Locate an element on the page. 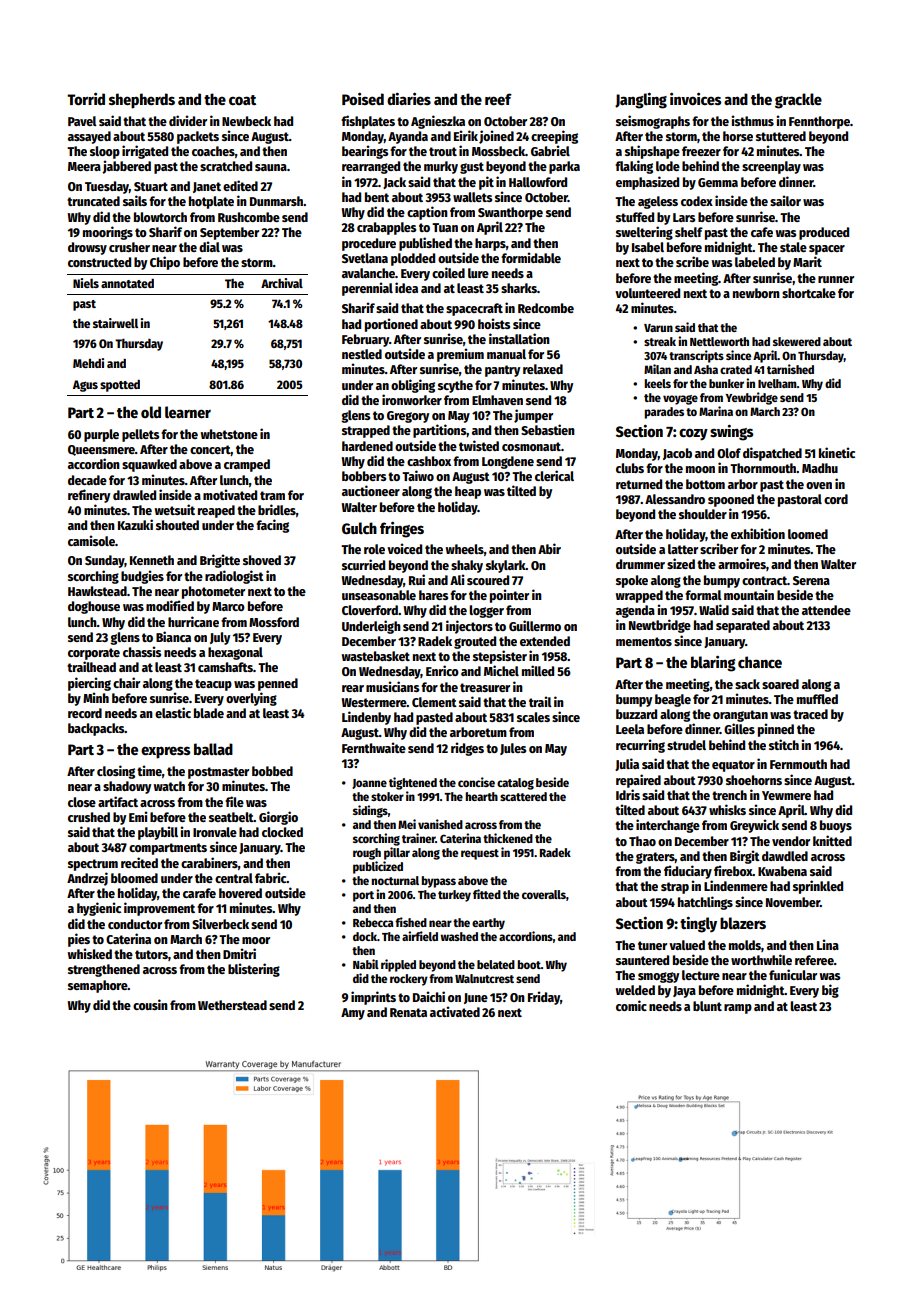 Image resolution: width=924 pixels, height=1308 pixels. diaries is located at coordinates (409, 99).
